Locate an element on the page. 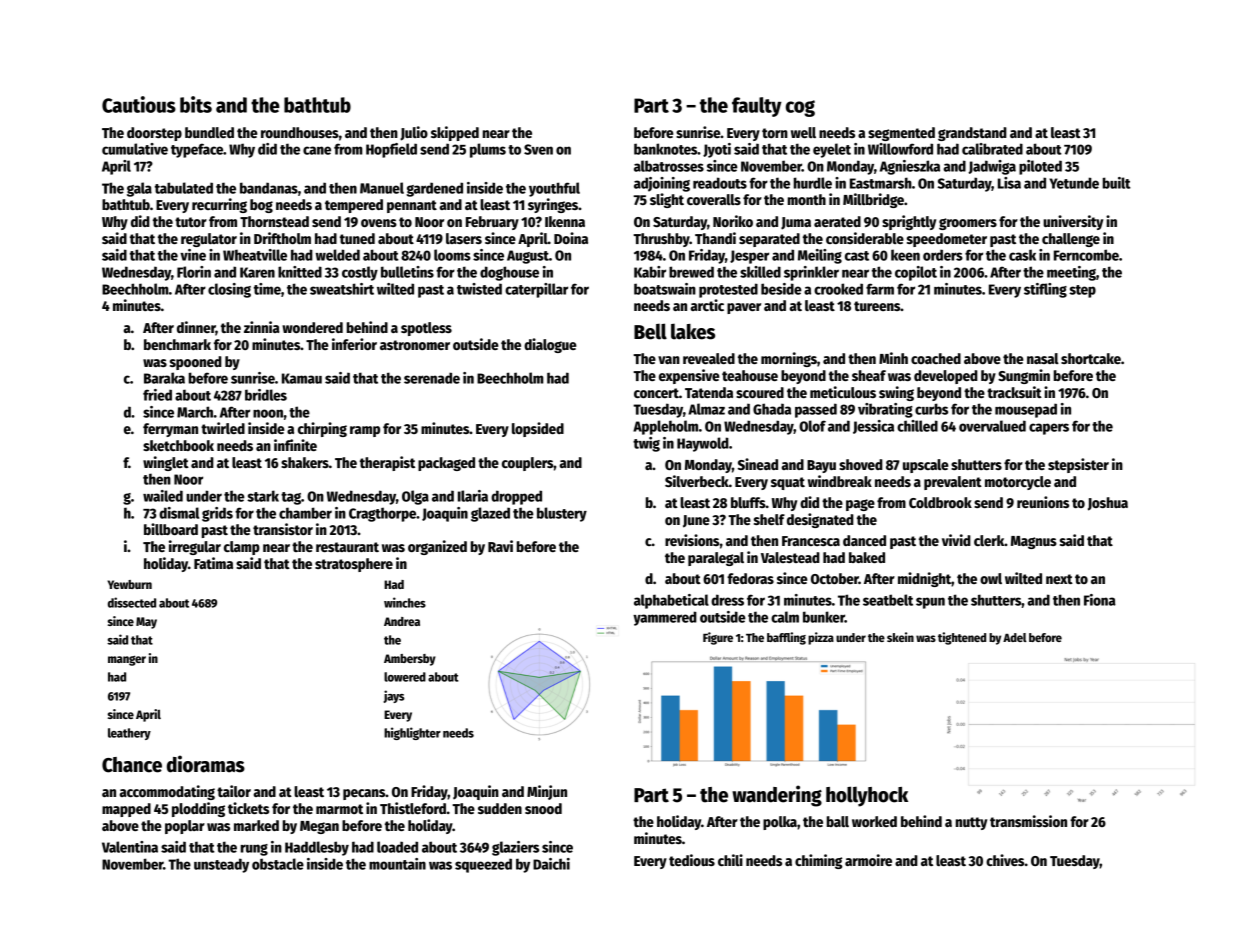  coached is located at coordinates (936, 358).
